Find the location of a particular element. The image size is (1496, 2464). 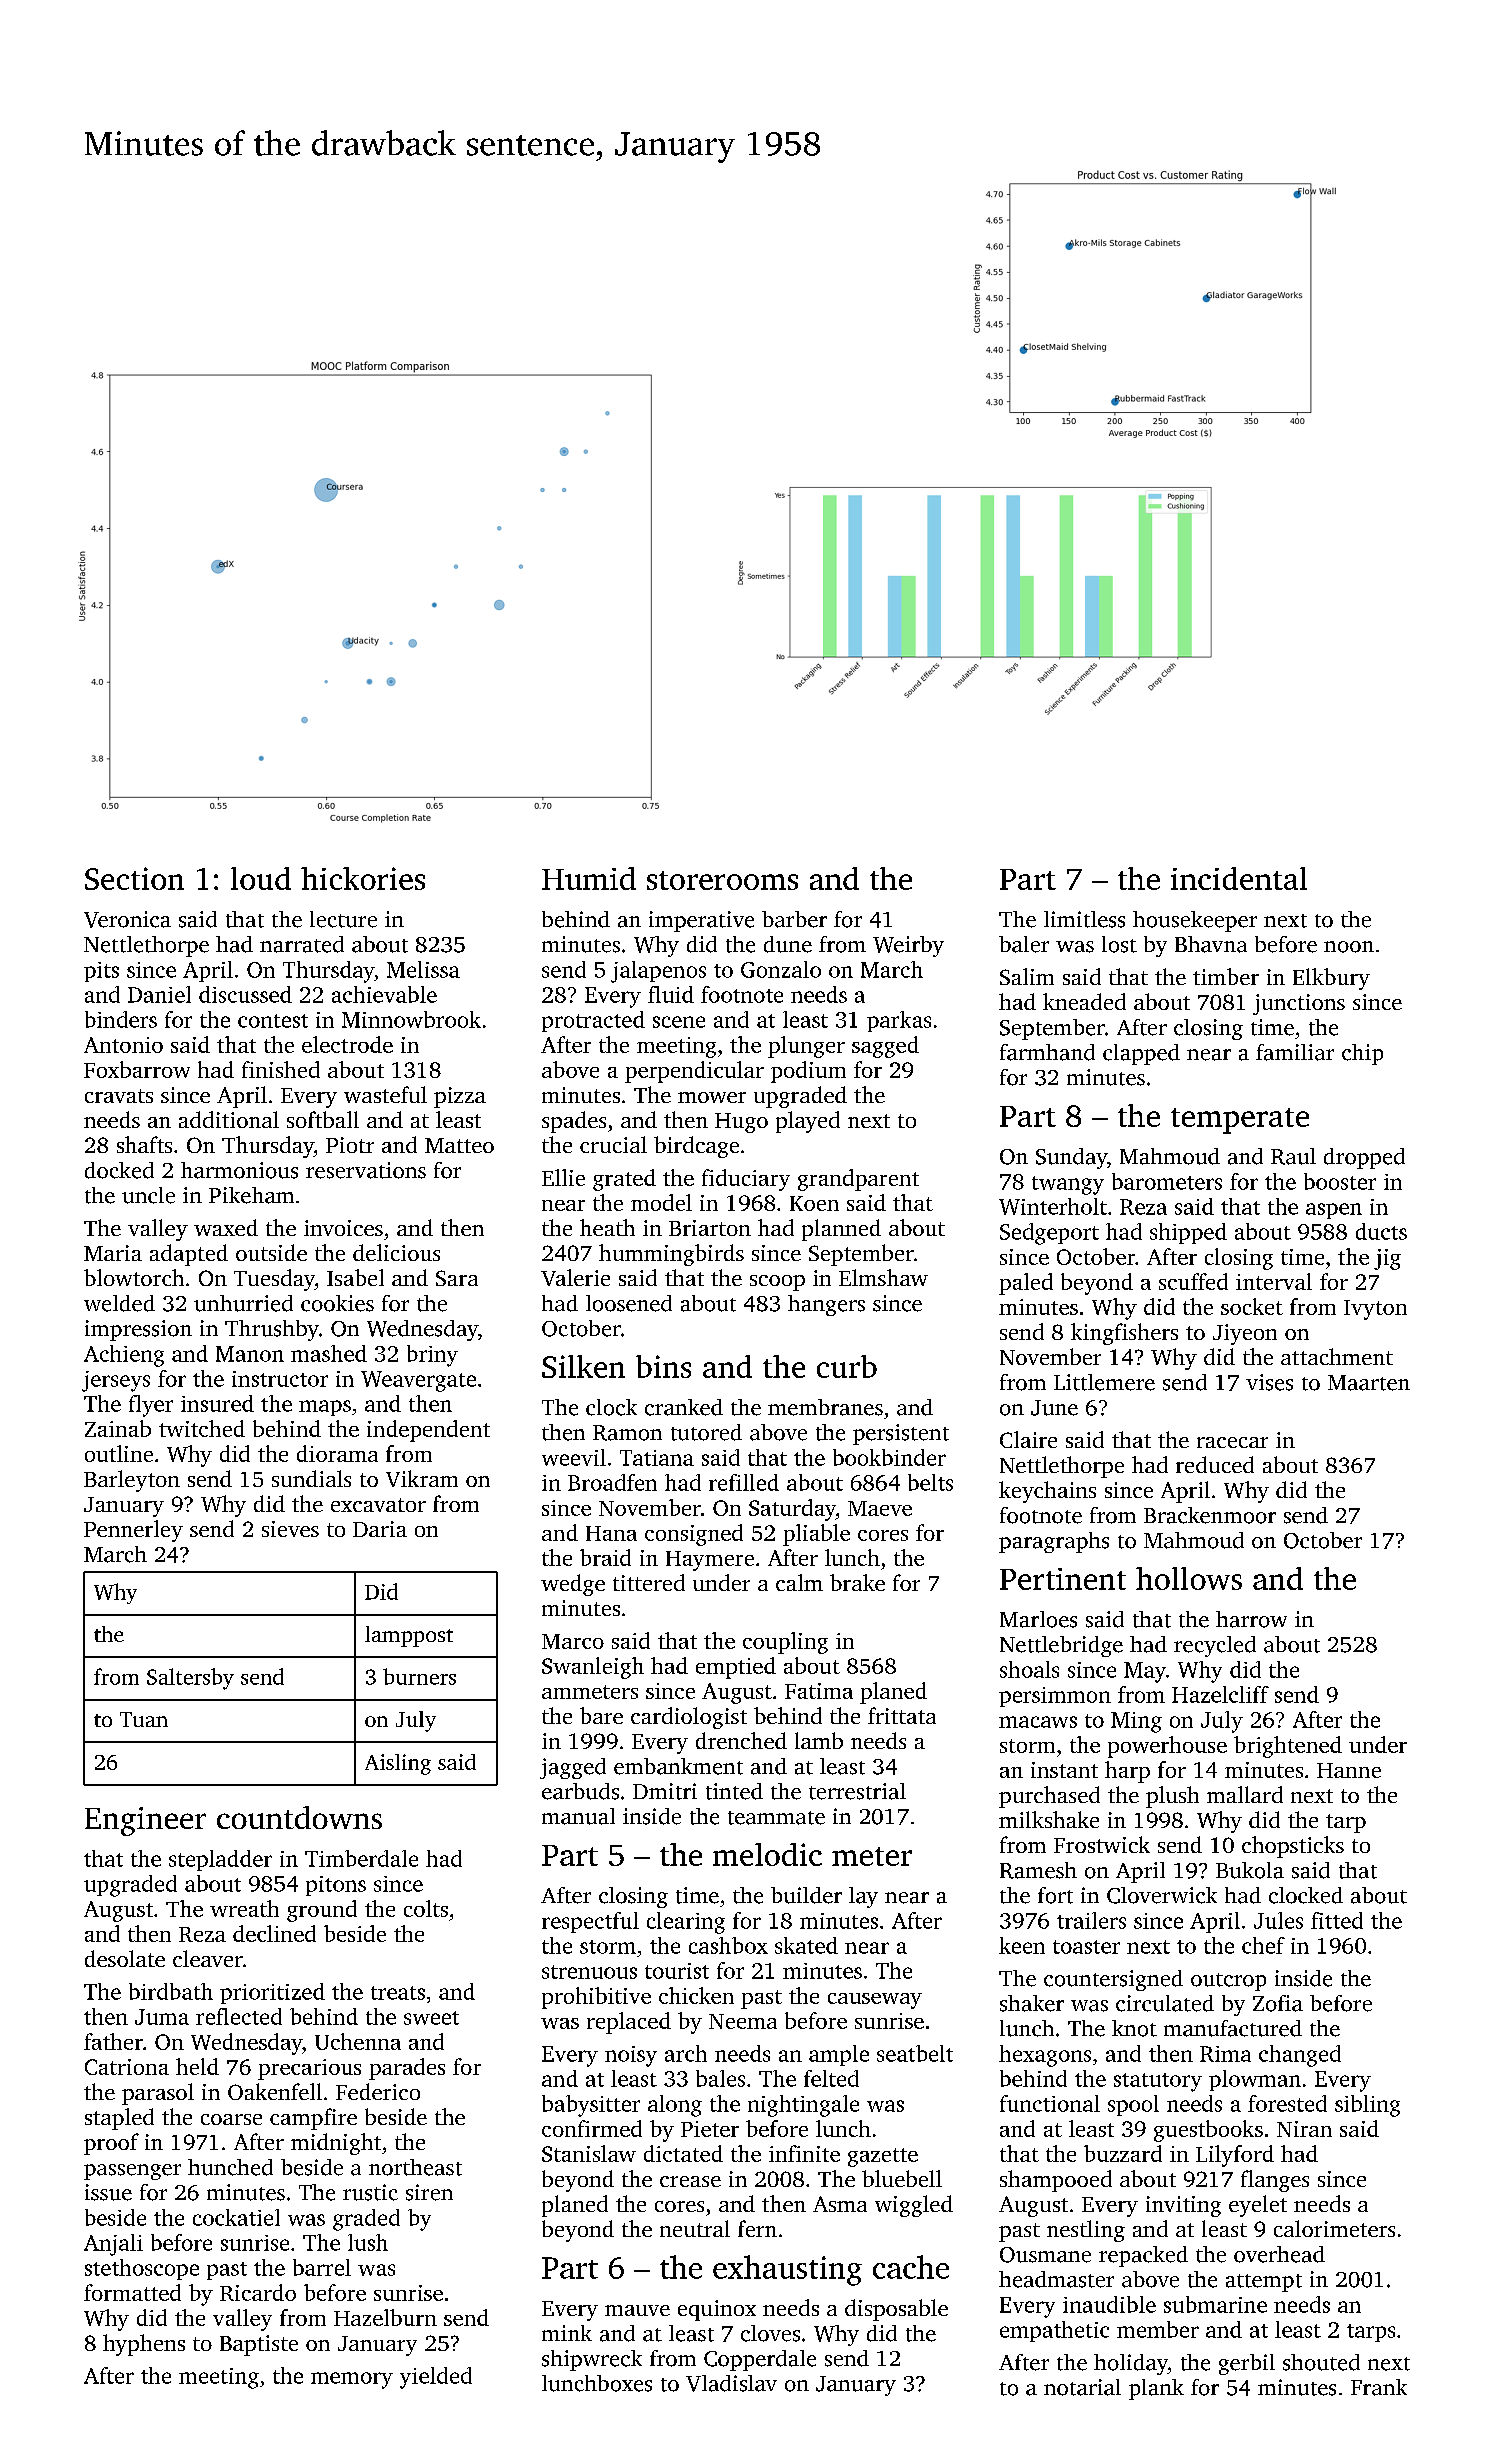

plank is located at coordinates (1156, 2389).
